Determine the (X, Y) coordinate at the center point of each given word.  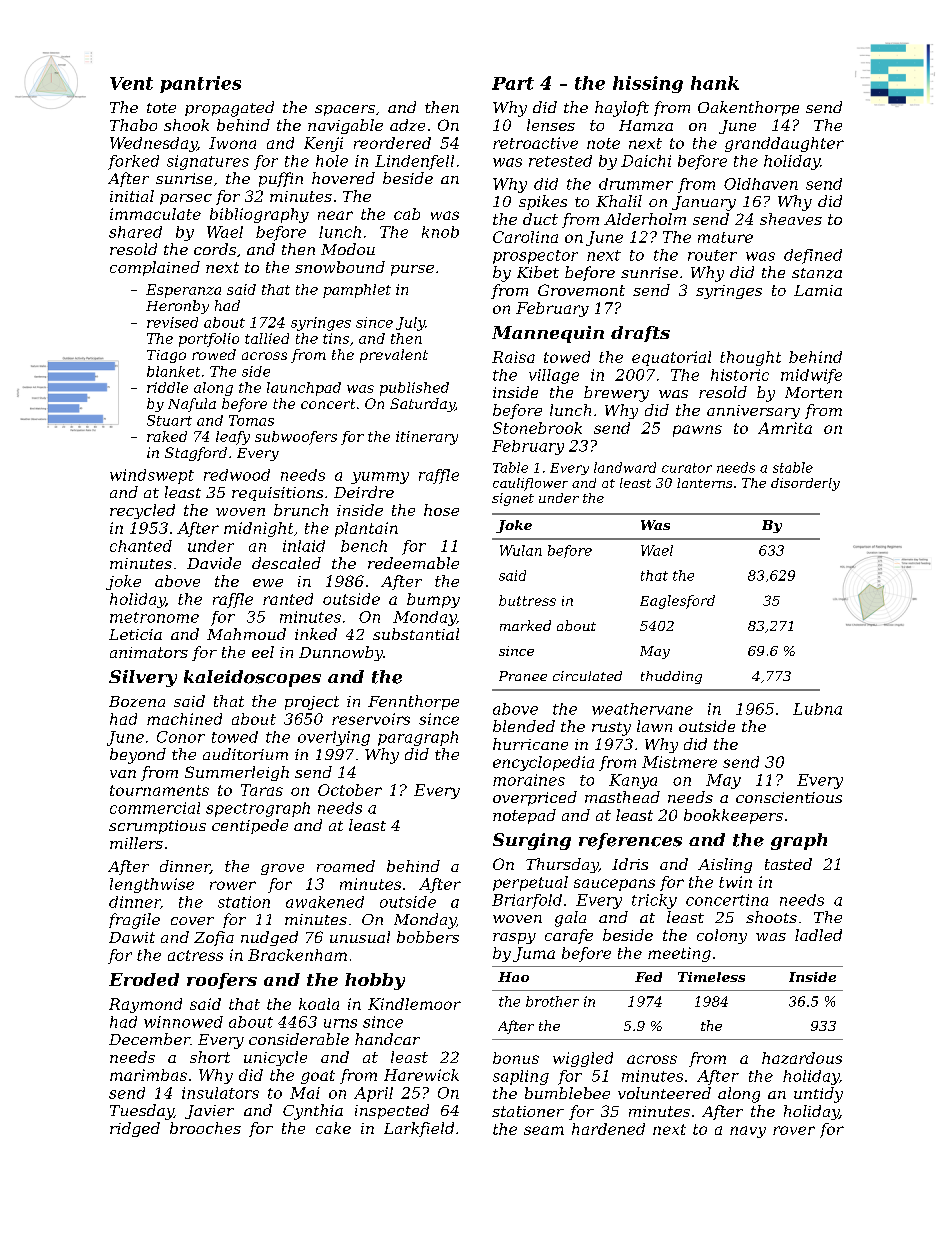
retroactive (535, 143)
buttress (527, 600)
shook (186, 125)
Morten (813, 392)
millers (136, 843)
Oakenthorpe (748, 108)
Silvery (143, 678)
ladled (818, 935)
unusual (360, 937)
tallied (267, 338)
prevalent (394, 356)
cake (333, 1128)
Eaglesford (677, 602)
